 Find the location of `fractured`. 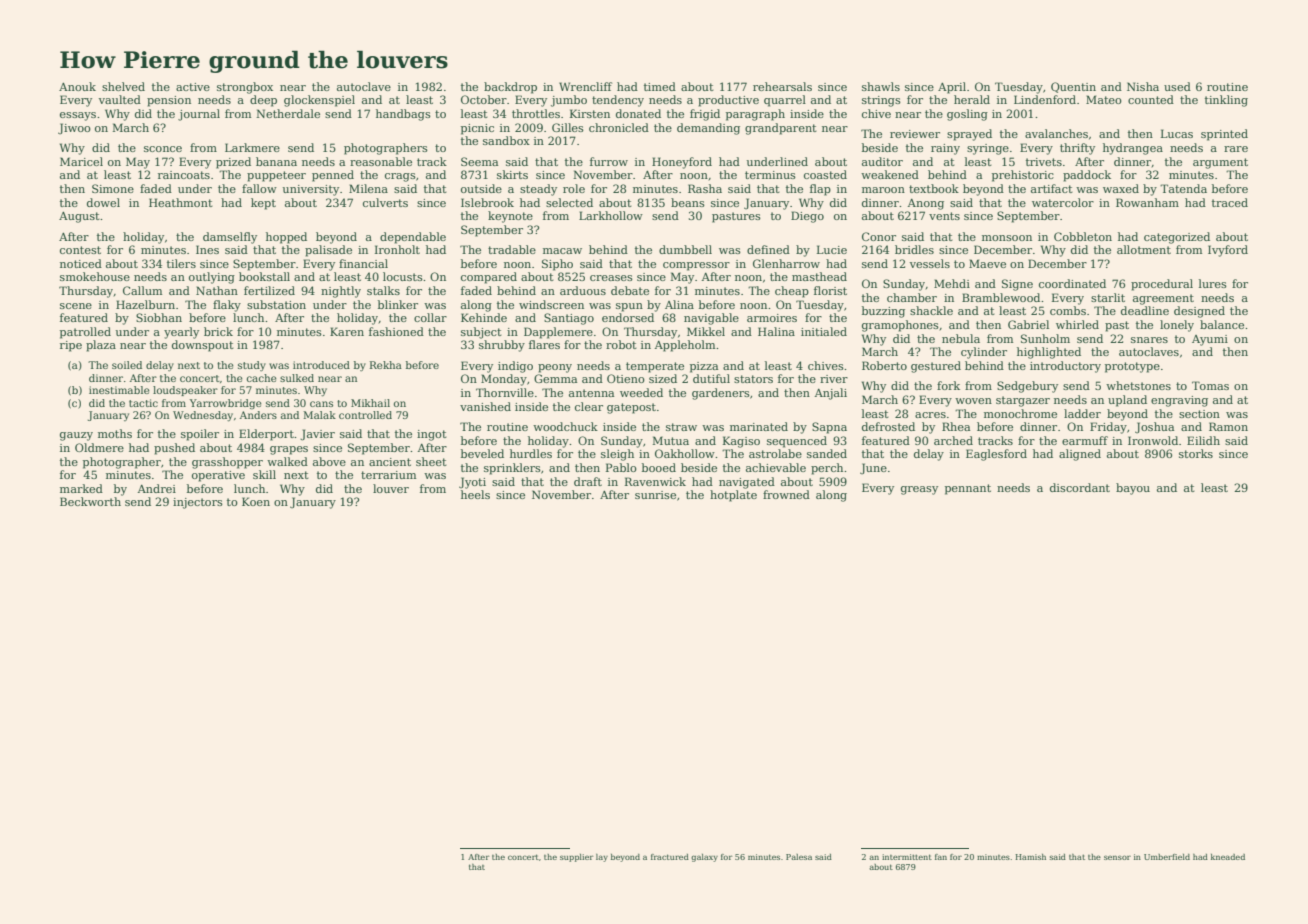

fractured is located at coordinates (670, 857).
